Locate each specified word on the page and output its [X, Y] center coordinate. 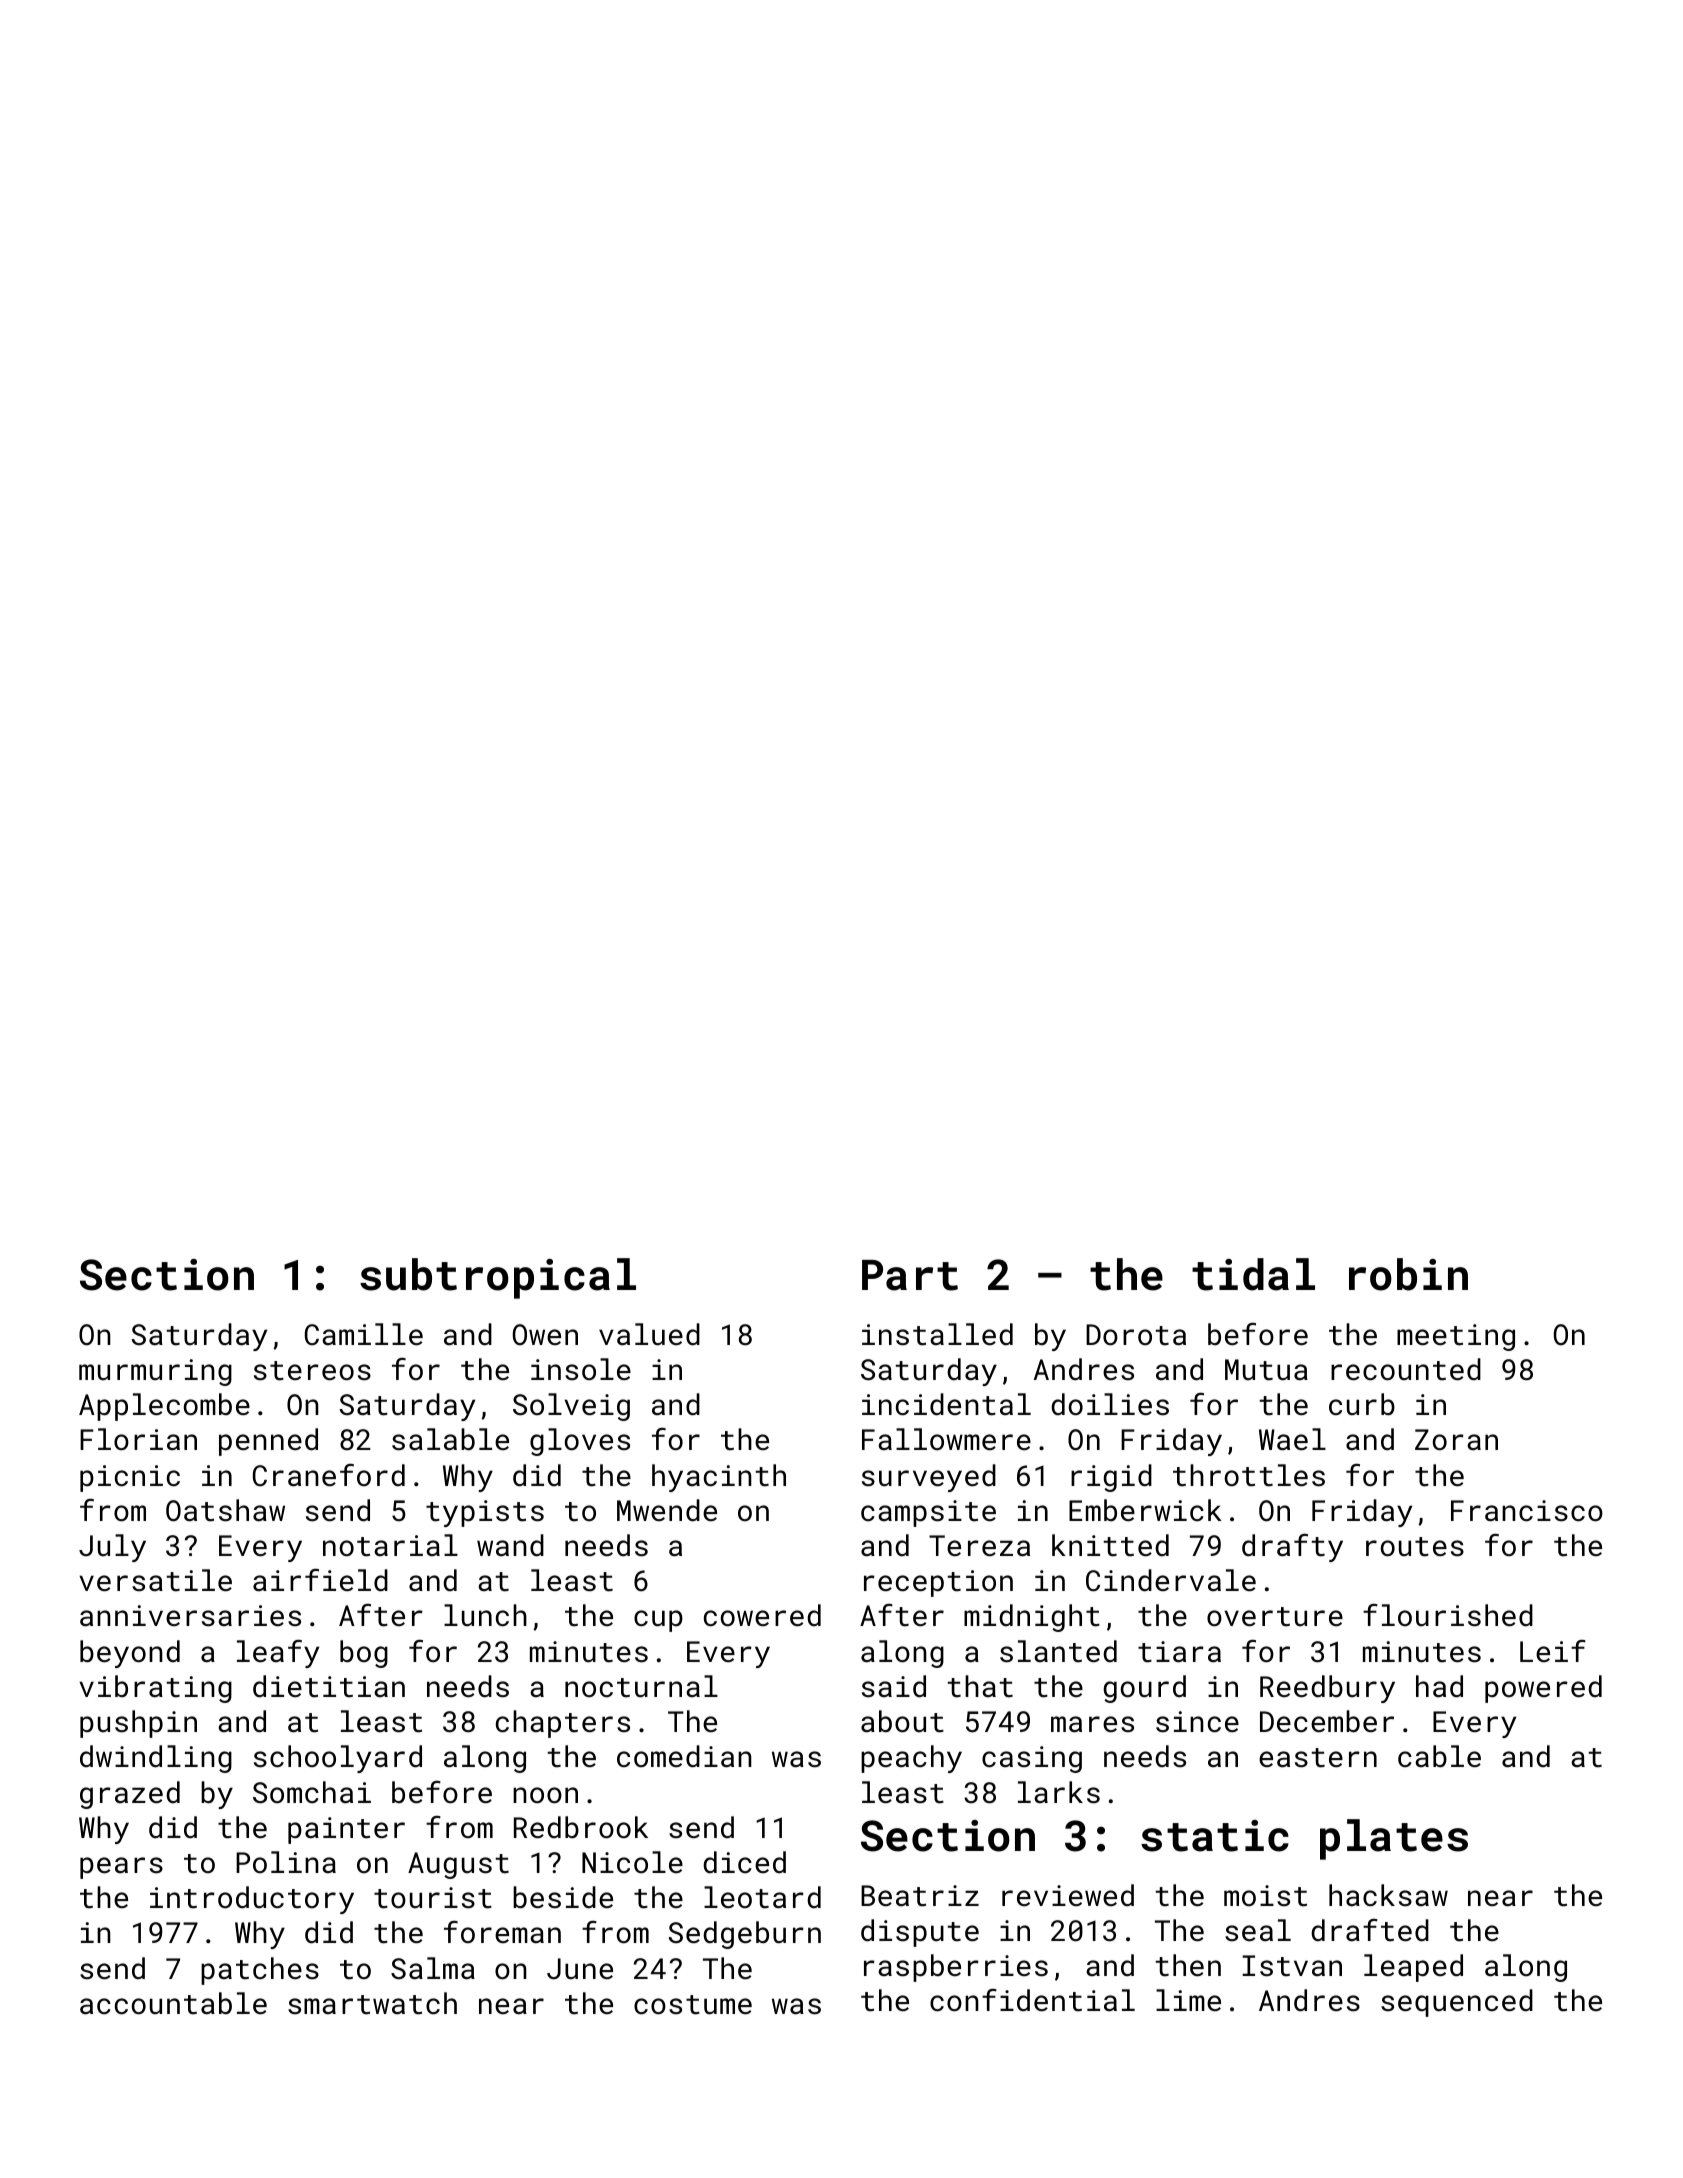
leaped [1413, 1968]
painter [346, 1830]
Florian [138, 1439]
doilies [1110, 1404]
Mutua [1266, 1370]
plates [1394, 1839]
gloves [580, 1442]
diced [744, 1862]
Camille [364, 1334]
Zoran [1456, 1440]
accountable [173, 2003]
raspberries [956, 1968]
